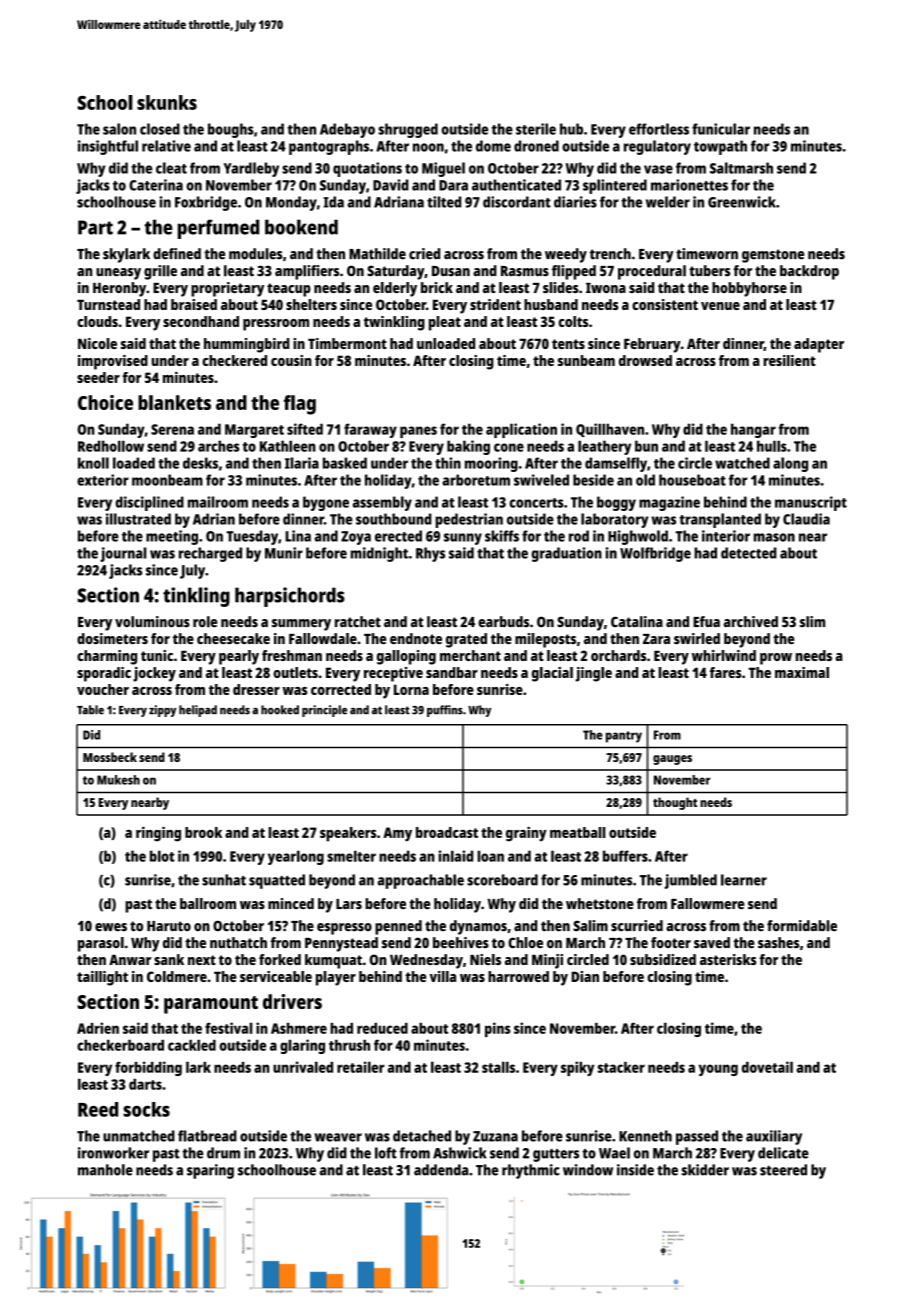 The height and width of the page is (1314, 924). Describe the element at coordinates (198, 711) in the page. I see `helipad` at that location.
